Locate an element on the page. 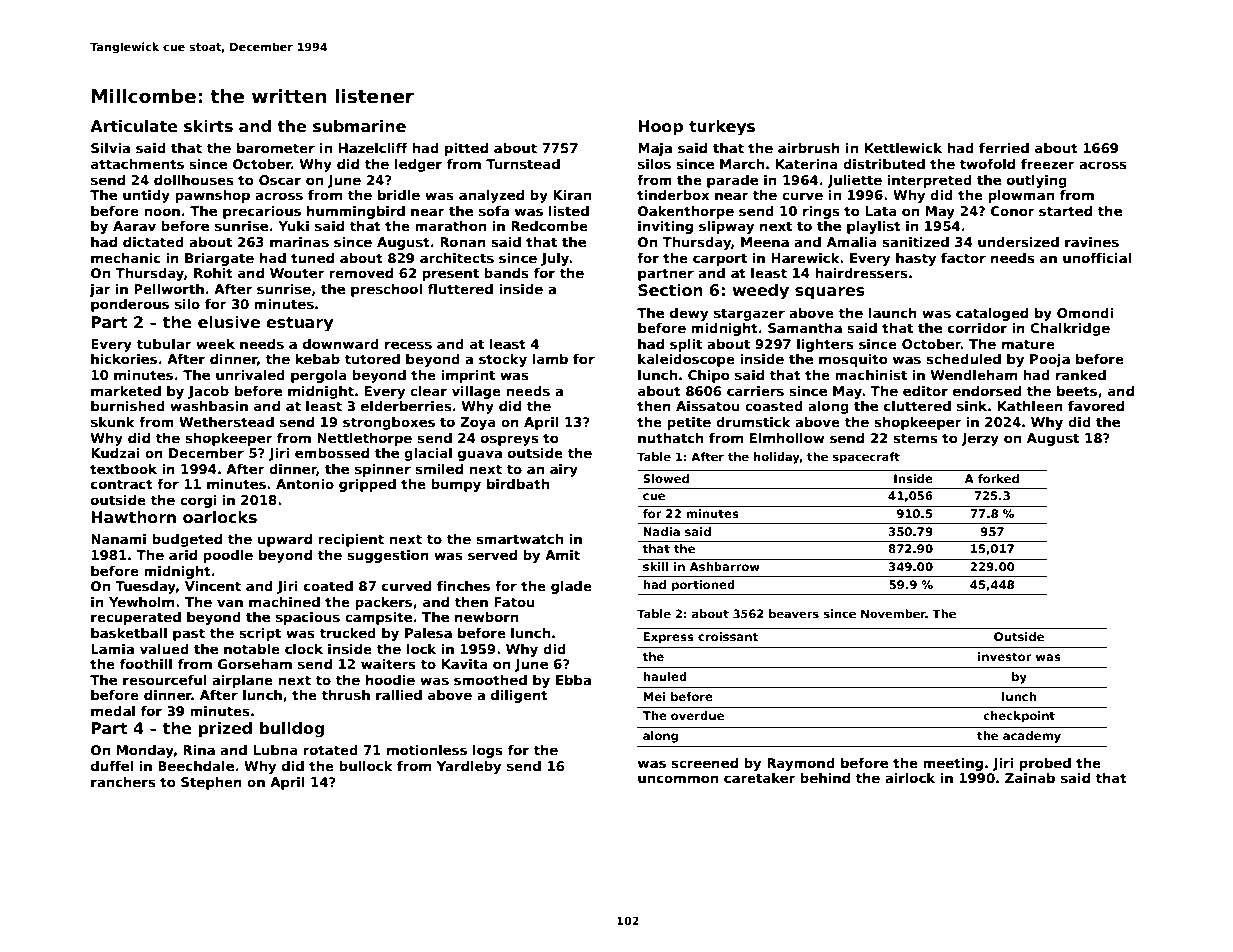 This image has height=952, width=1233. Jacob is located at coordinates (208, 392).
